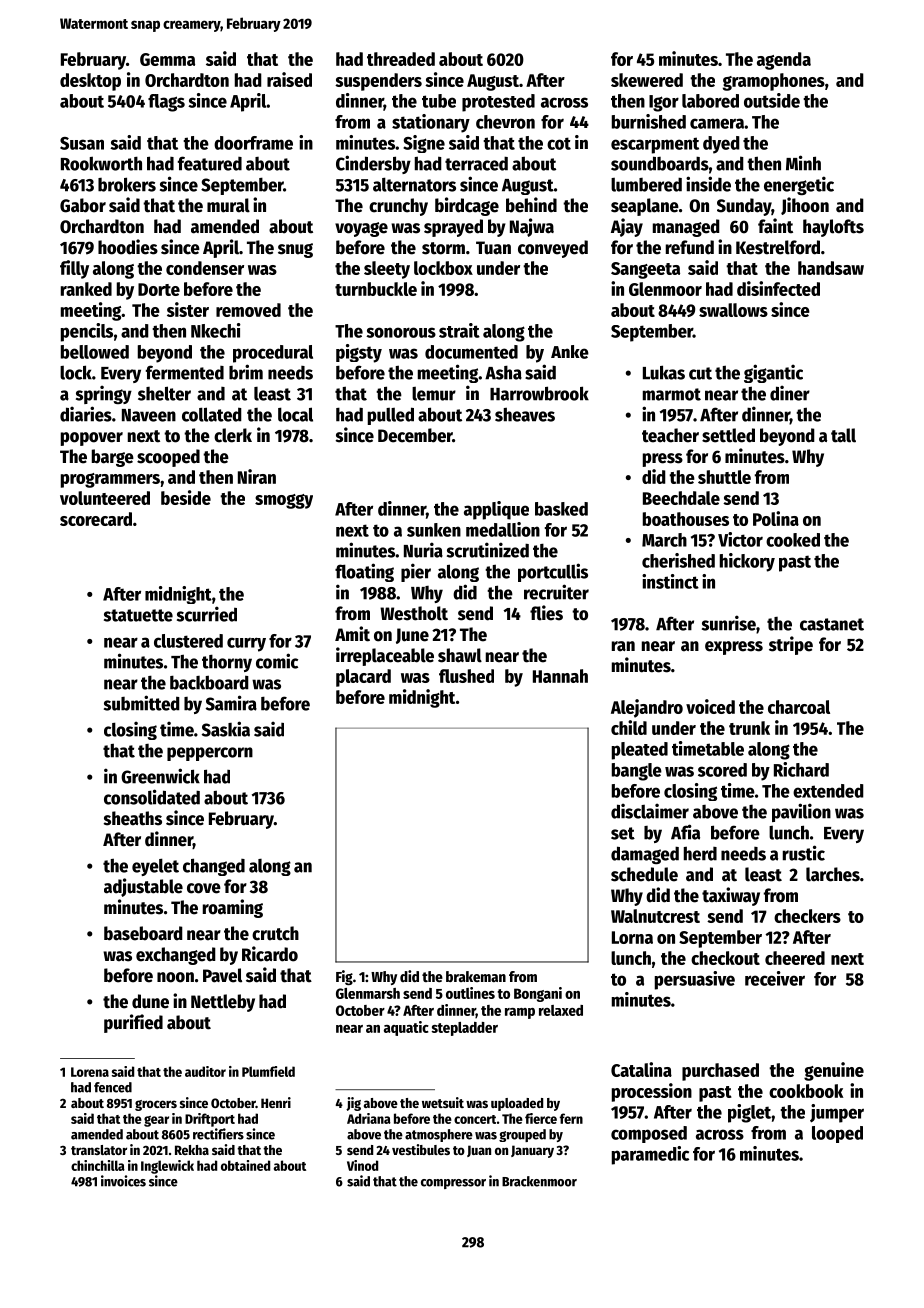 The width and height of the screenshot is (924, 1308). I want to click on consolidated, so click(152, 797).
